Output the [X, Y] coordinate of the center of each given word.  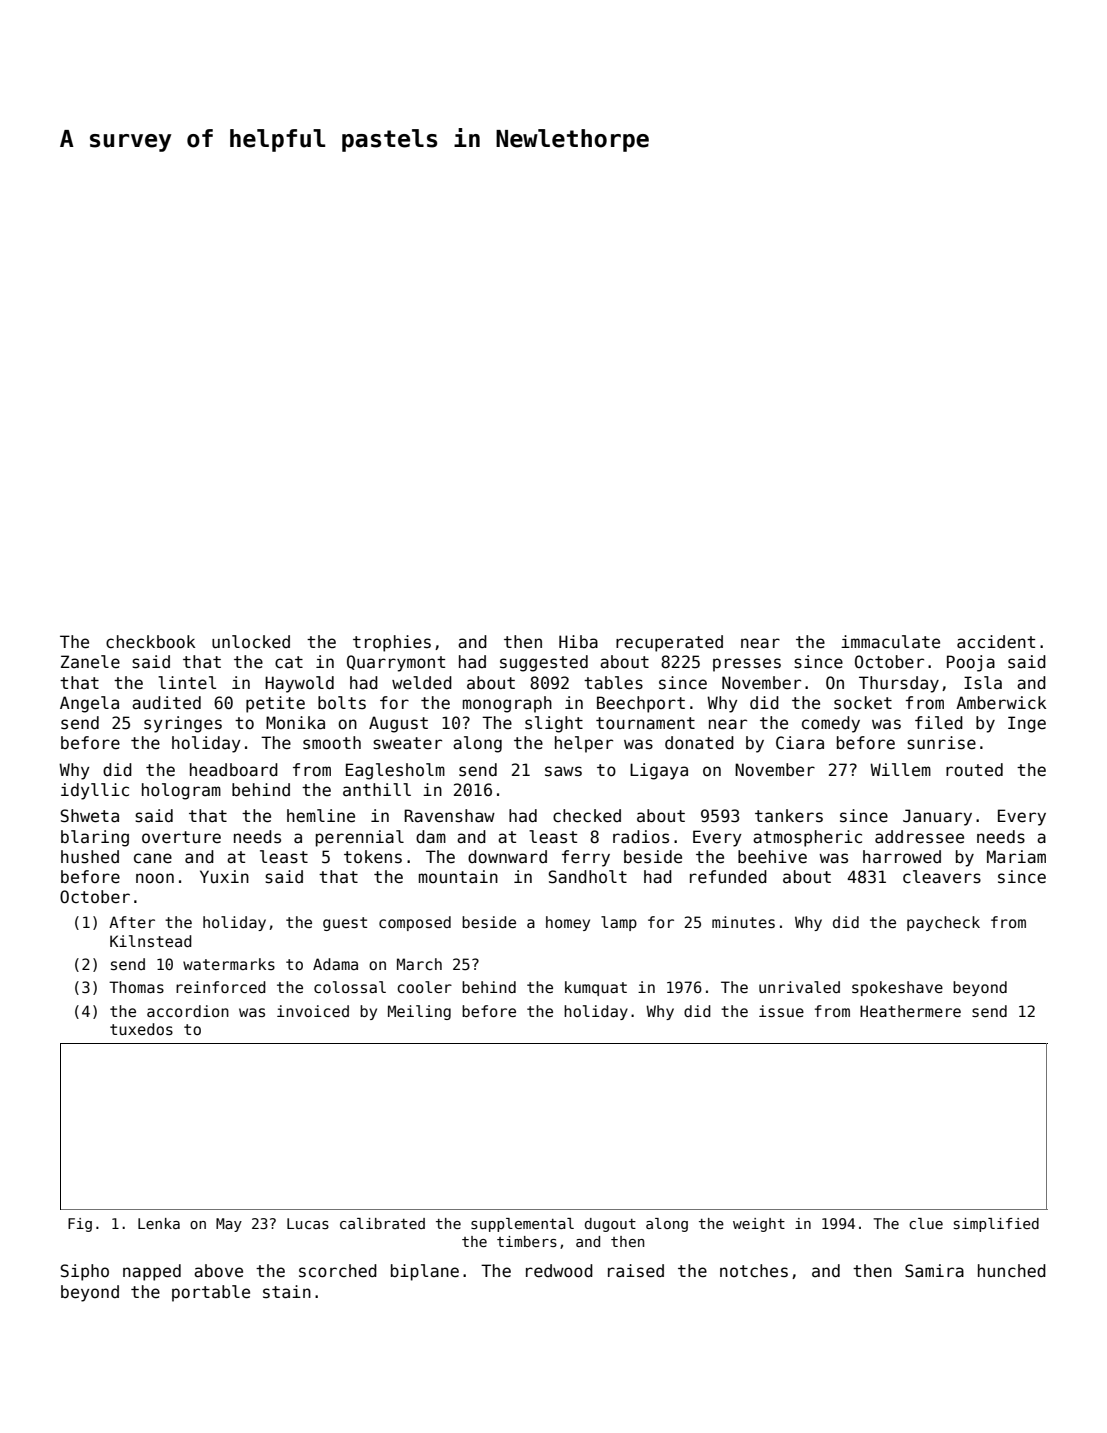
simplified [996, 1225]
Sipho [84, 1272]
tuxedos [141, 1029]
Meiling [419, 1012]
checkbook [150, 642]
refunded [728, 877]
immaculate [890, 642]
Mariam [1016, 857]
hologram [181, 791]
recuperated [669, 643]
